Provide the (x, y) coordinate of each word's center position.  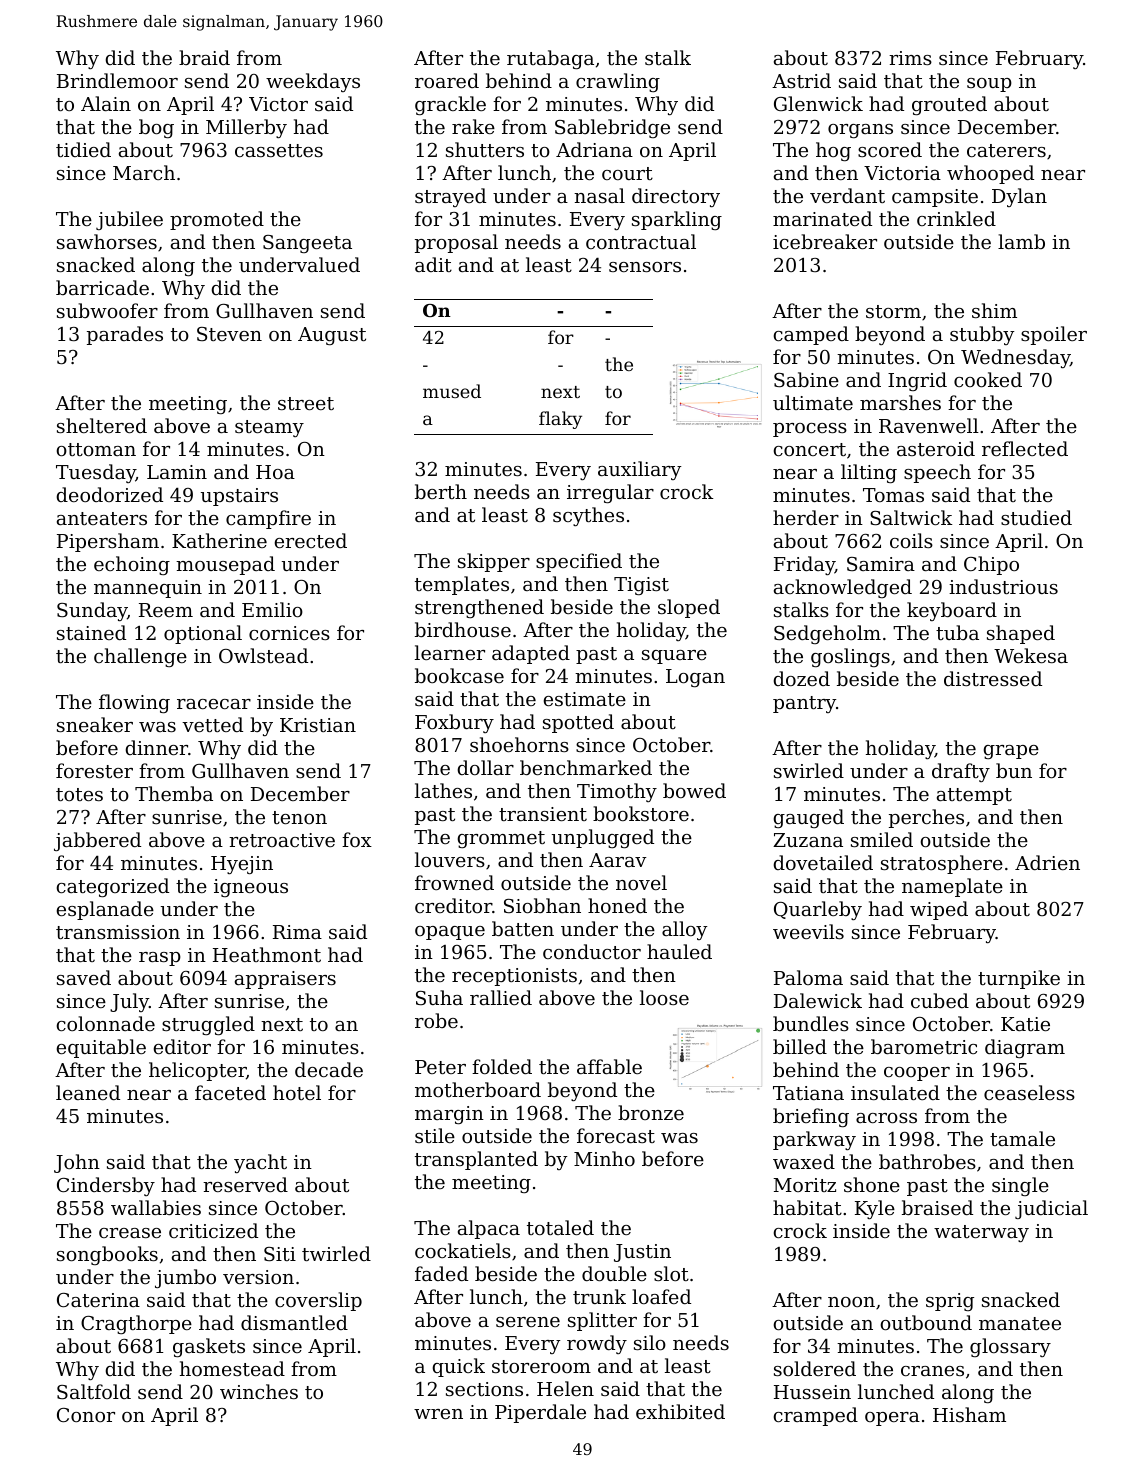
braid (204, 57)
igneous (251, 888)
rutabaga (550, 59)
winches (259, 1391)
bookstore (641, 813)
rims (910, 58)
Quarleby (818, 910)
